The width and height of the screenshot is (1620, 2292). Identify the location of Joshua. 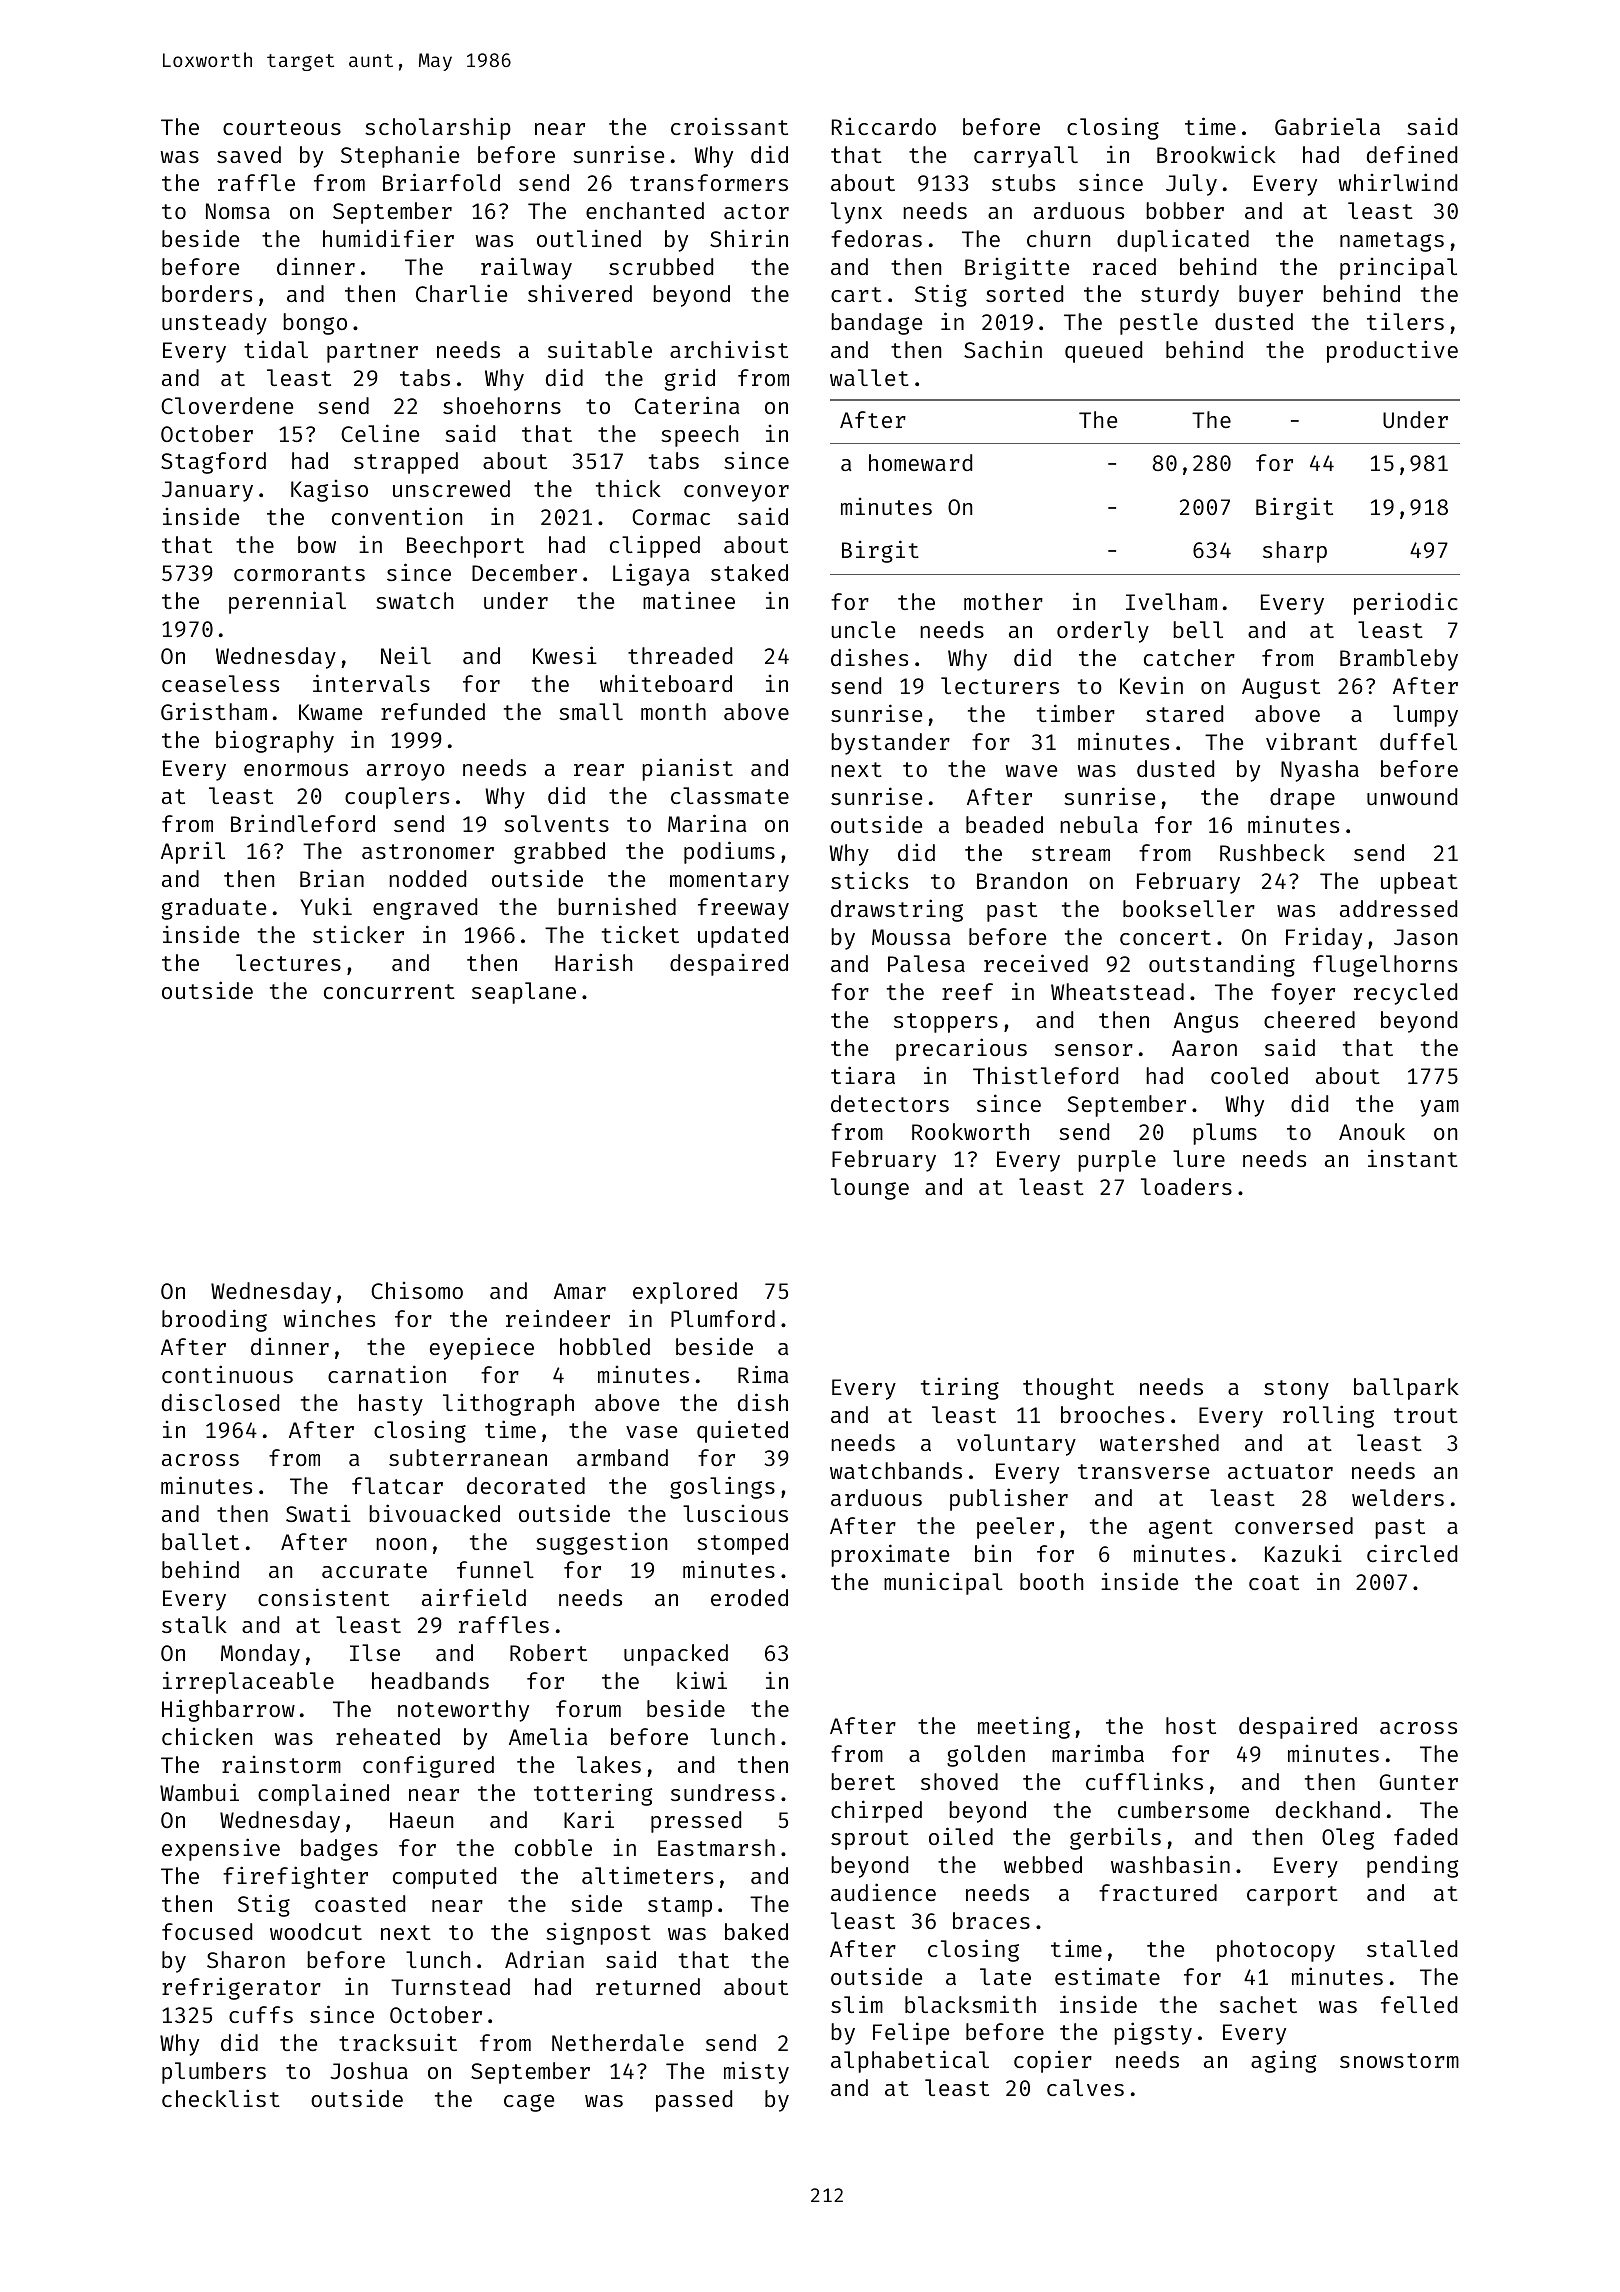
(369, 2070).
